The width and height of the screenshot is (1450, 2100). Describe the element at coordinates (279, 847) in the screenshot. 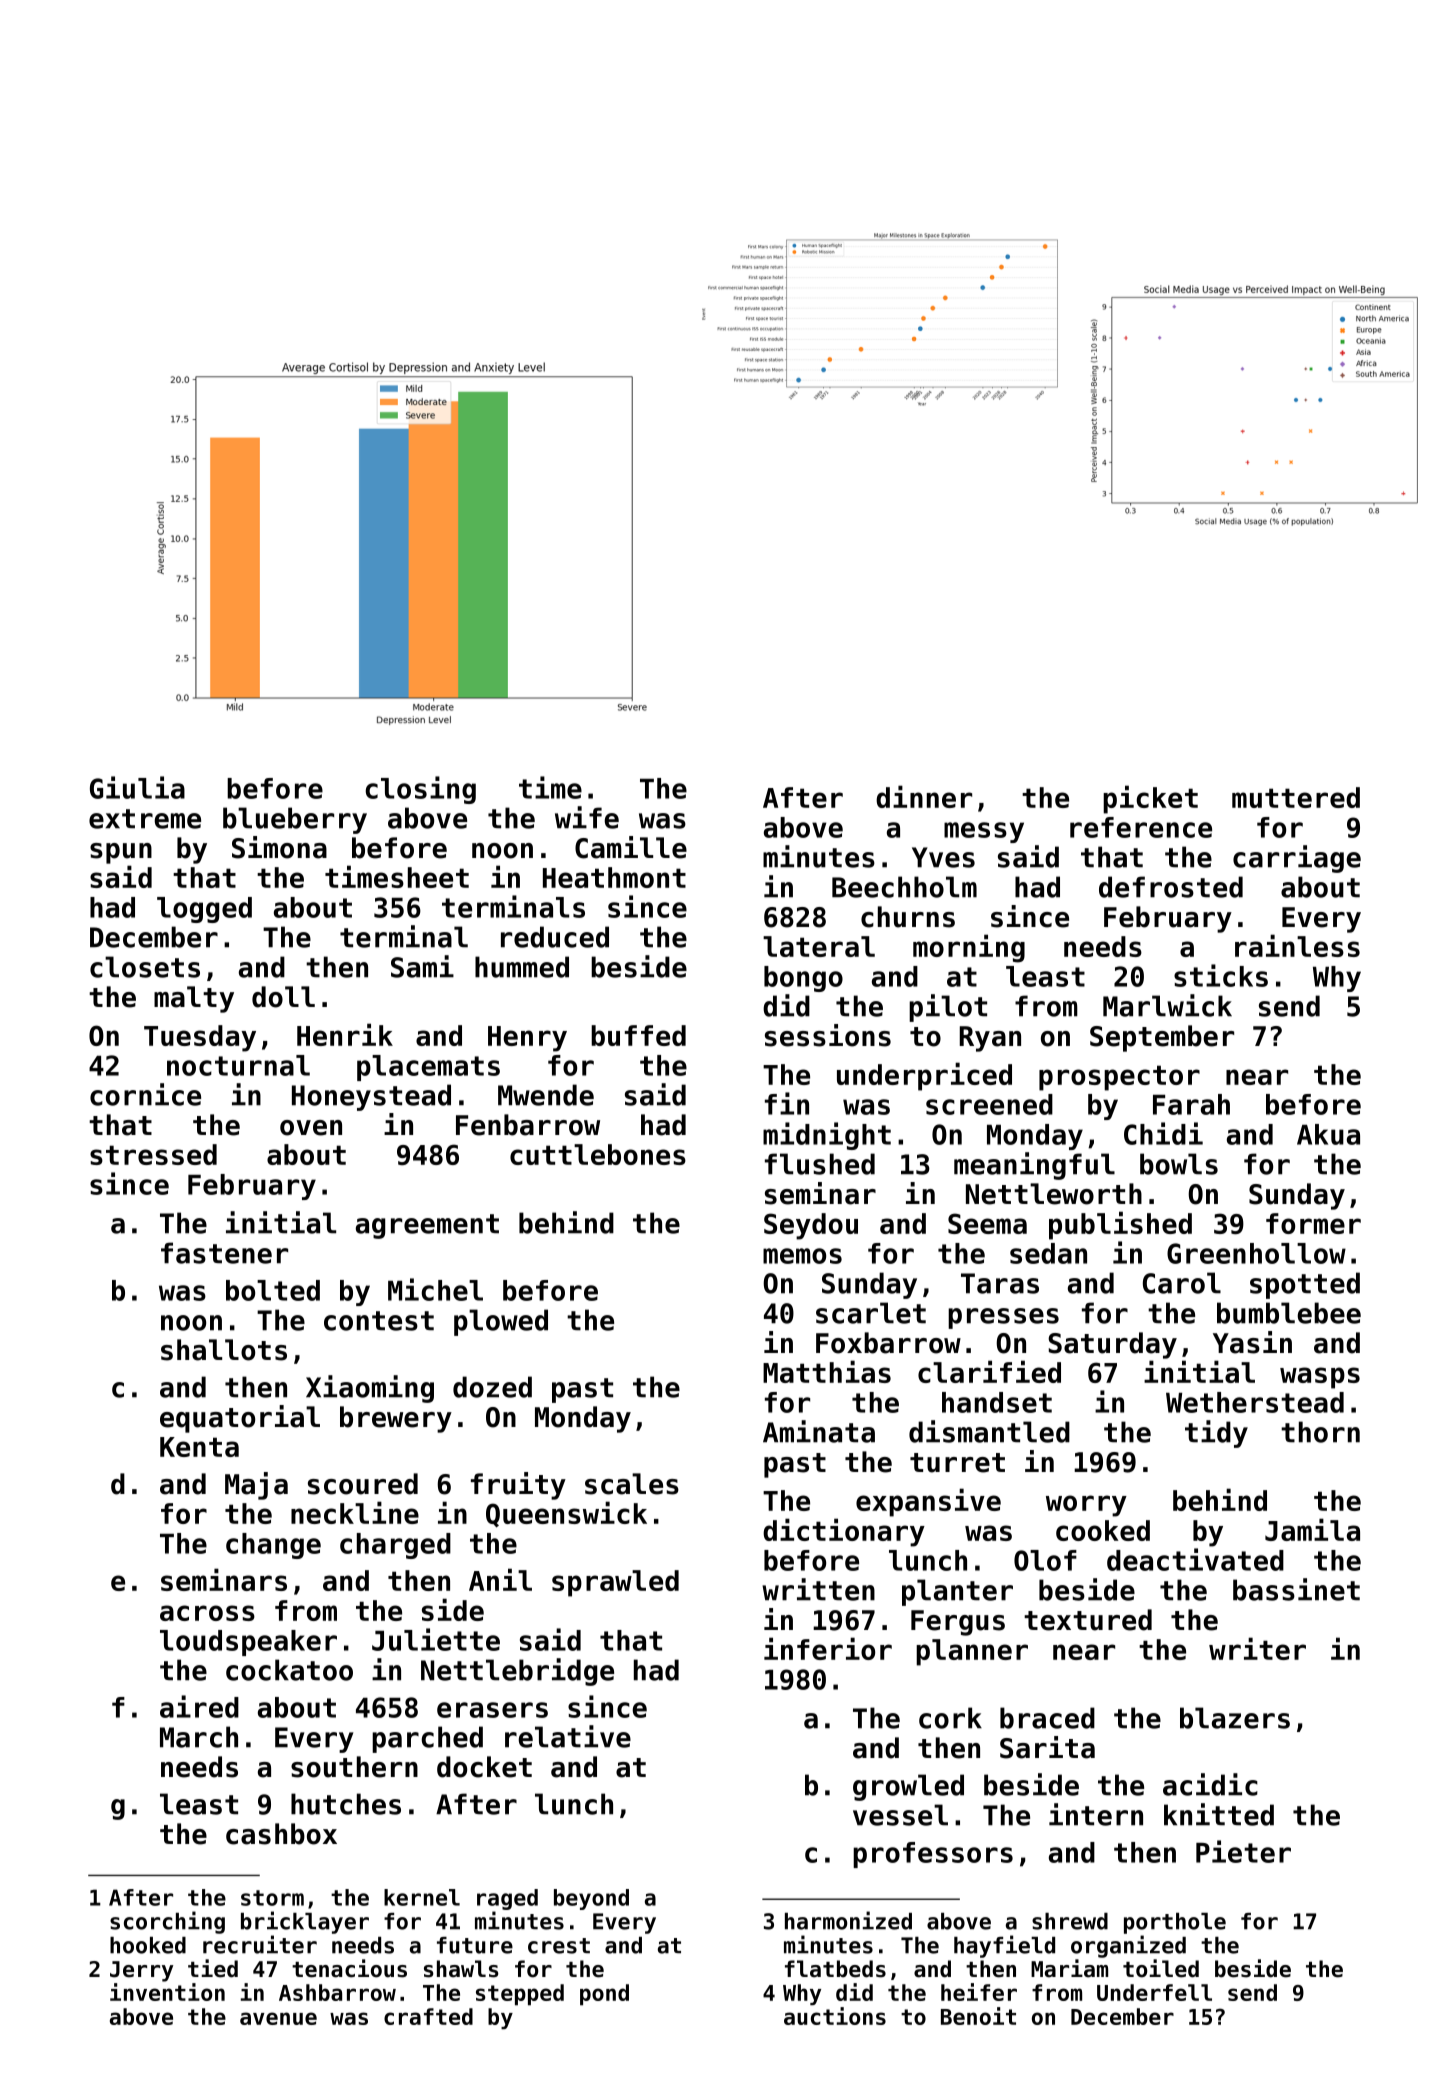

I see `Simona` at that location.
